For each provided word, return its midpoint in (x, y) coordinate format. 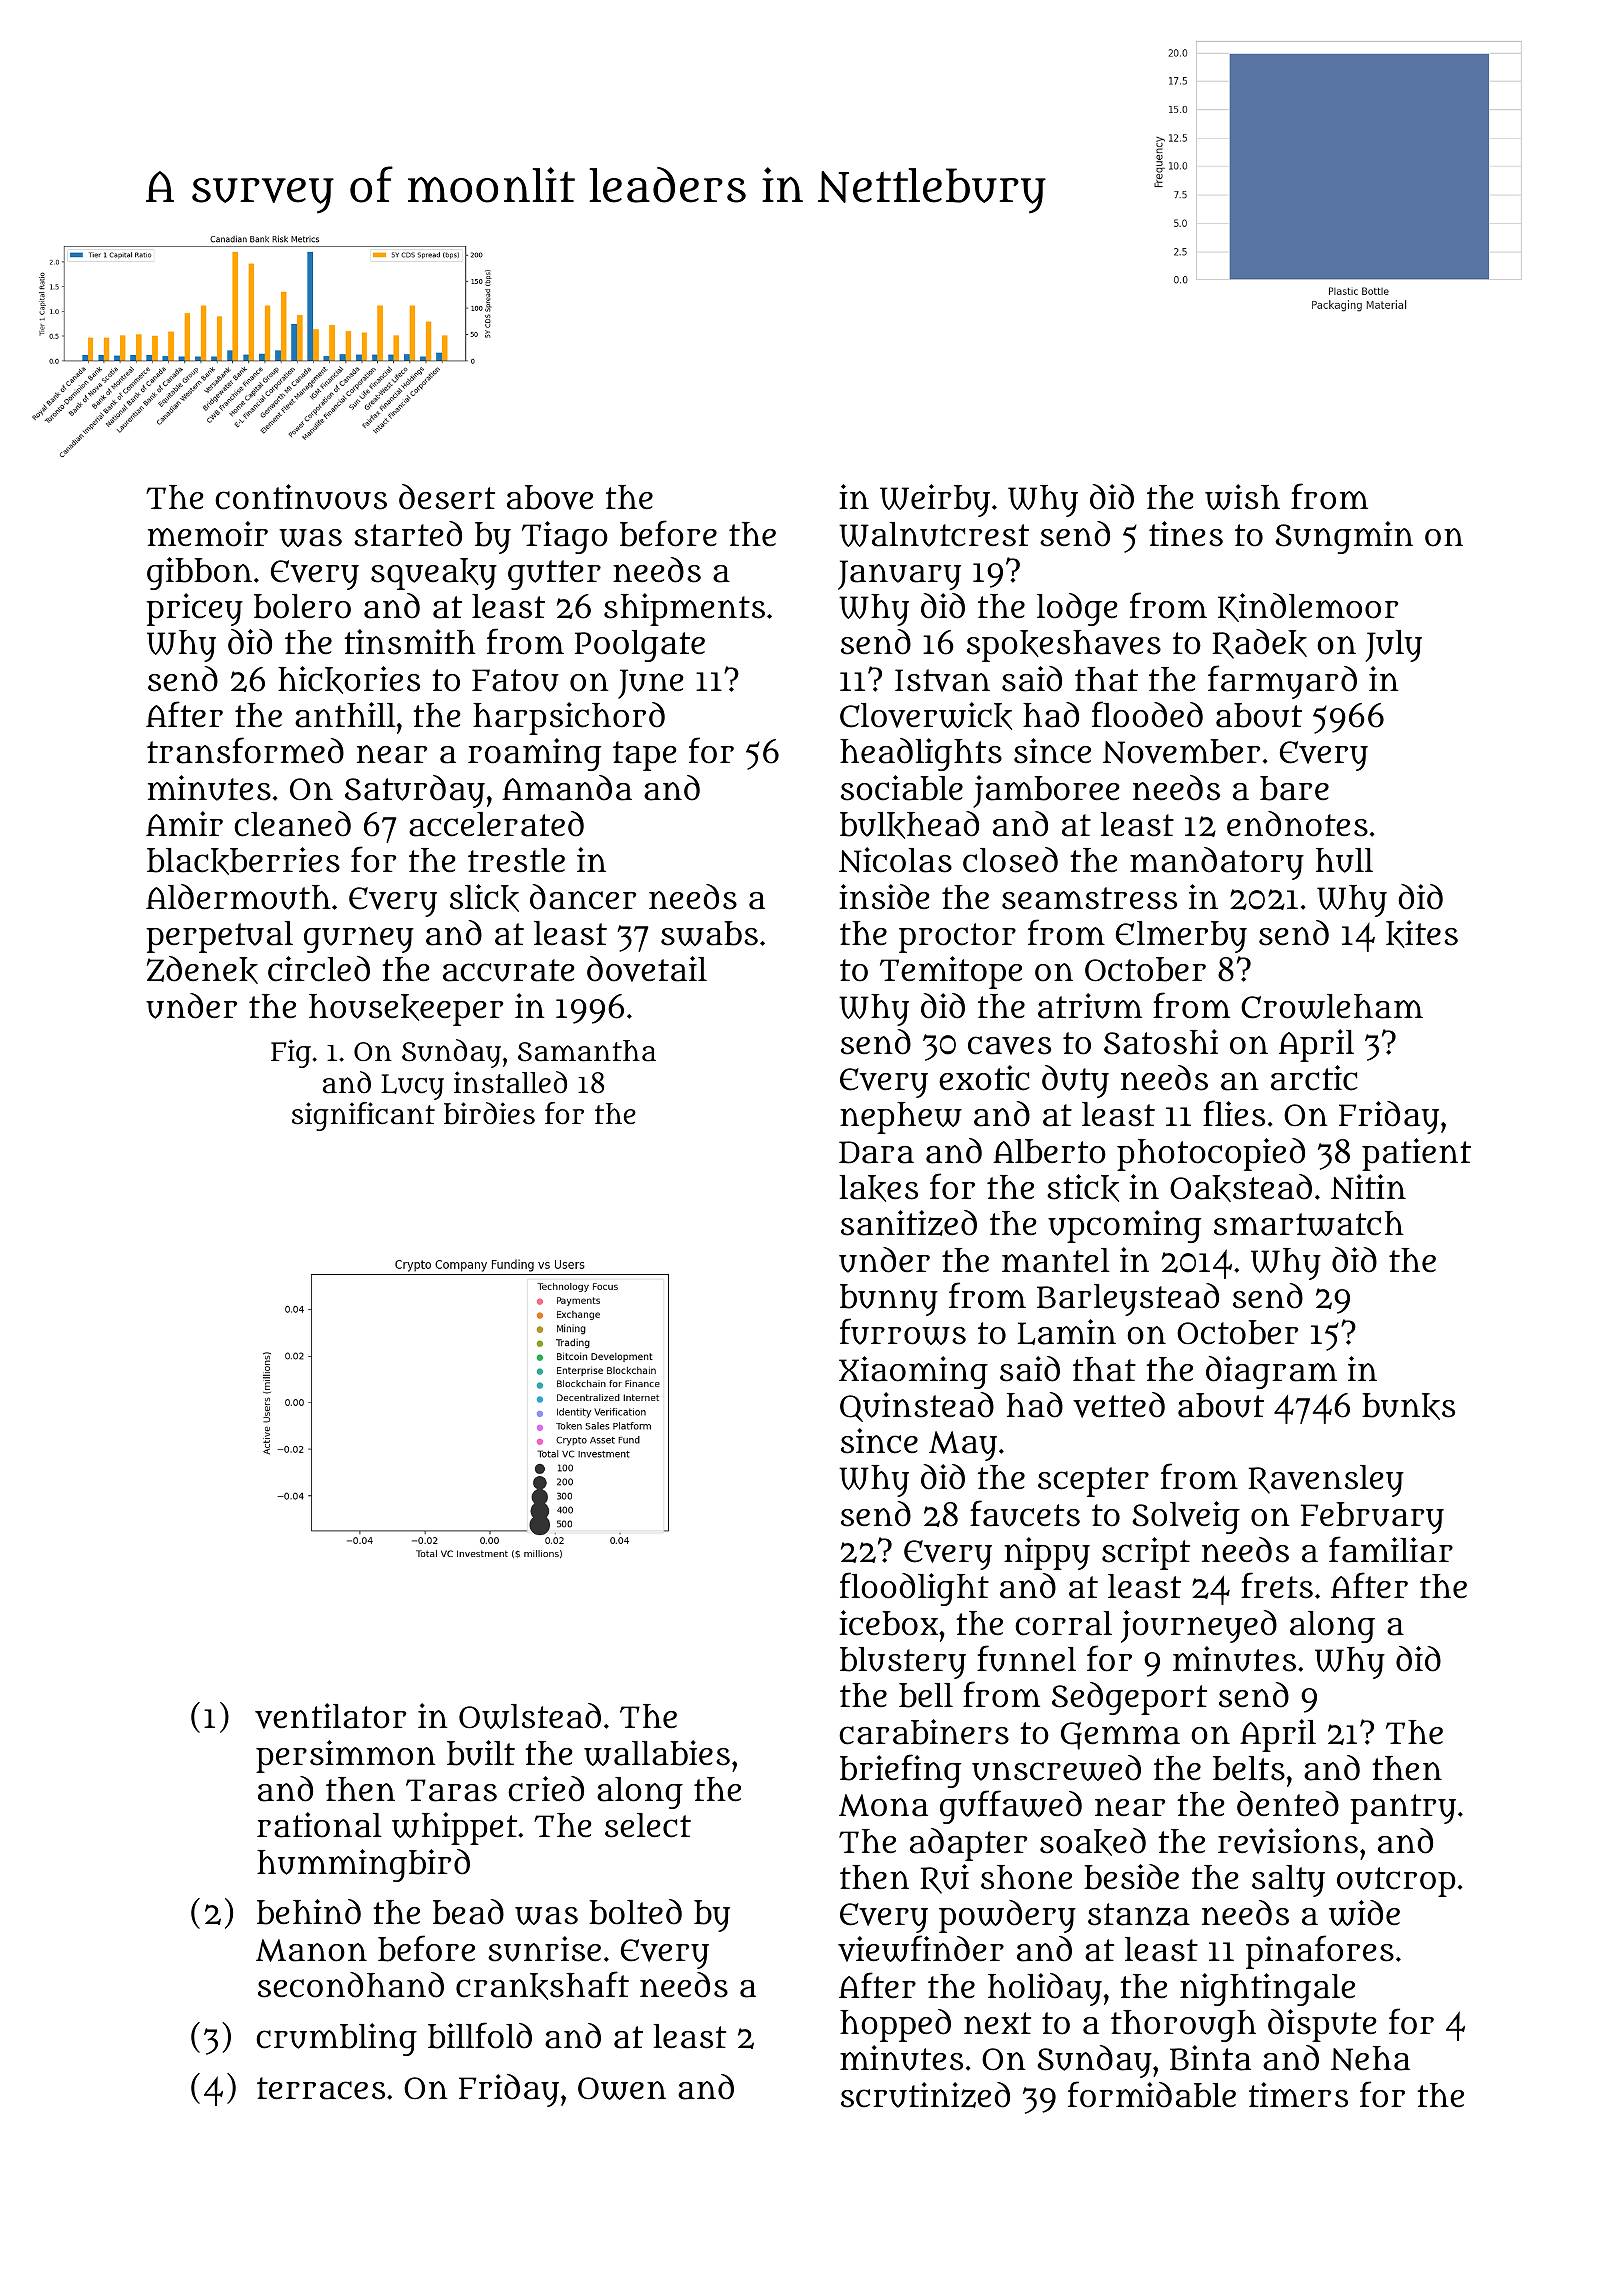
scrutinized (925, 2095)
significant (363, 1116)
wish (1242, 497)
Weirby (935, 500)
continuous (301, 497)
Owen (622, 2088)
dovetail (647, 969)
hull (1344, 860)
